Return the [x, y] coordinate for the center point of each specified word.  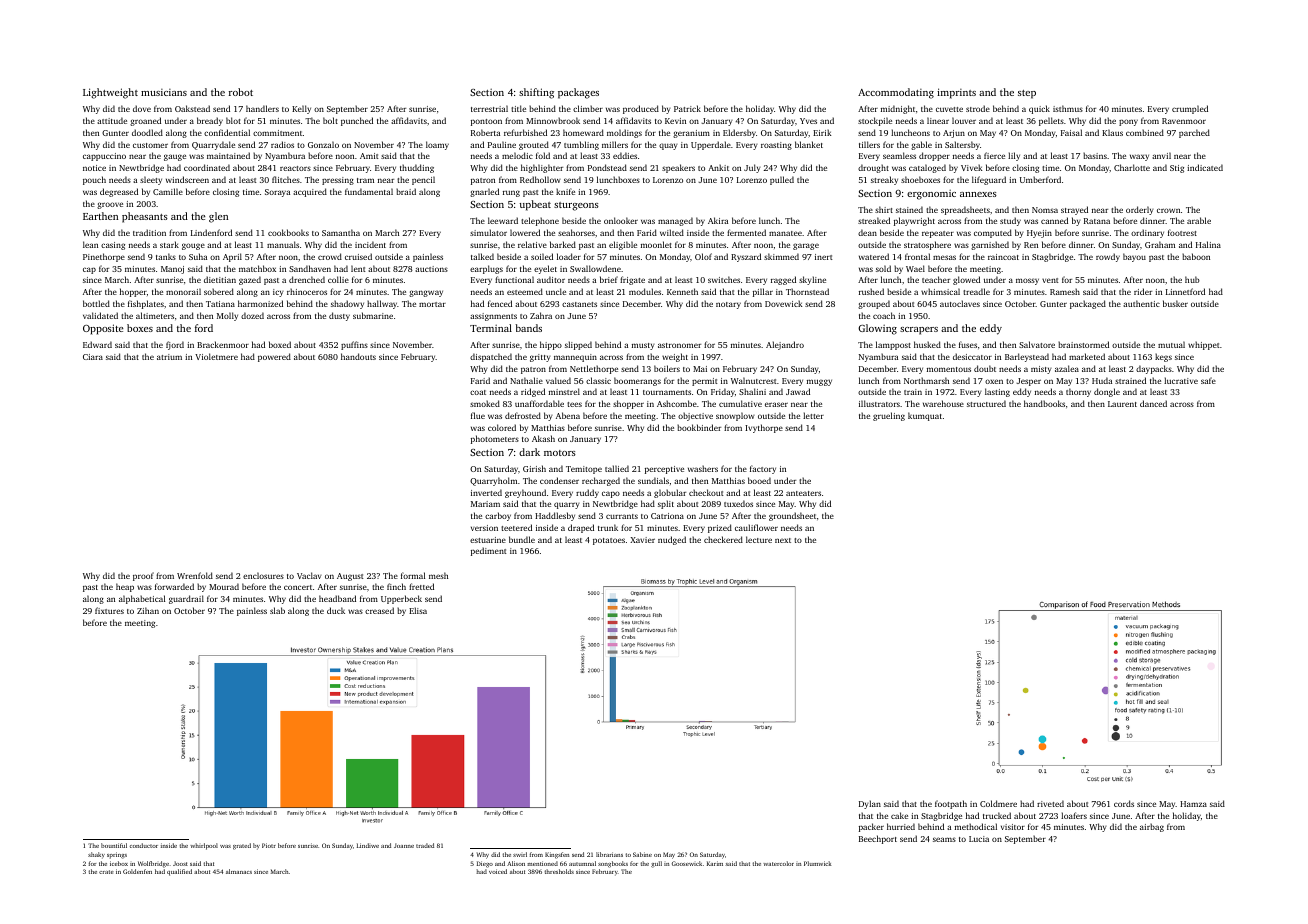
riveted [1050, 803]
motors [560, 453]
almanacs [239, 871]
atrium [169, 357]
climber [588, 108]
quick [1039, 109]
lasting [997, 392]
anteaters [803, 493]
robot [241, 92]
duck [336, 610]
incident [370, 244]
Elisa [418, 610]
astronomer [679, 345]
